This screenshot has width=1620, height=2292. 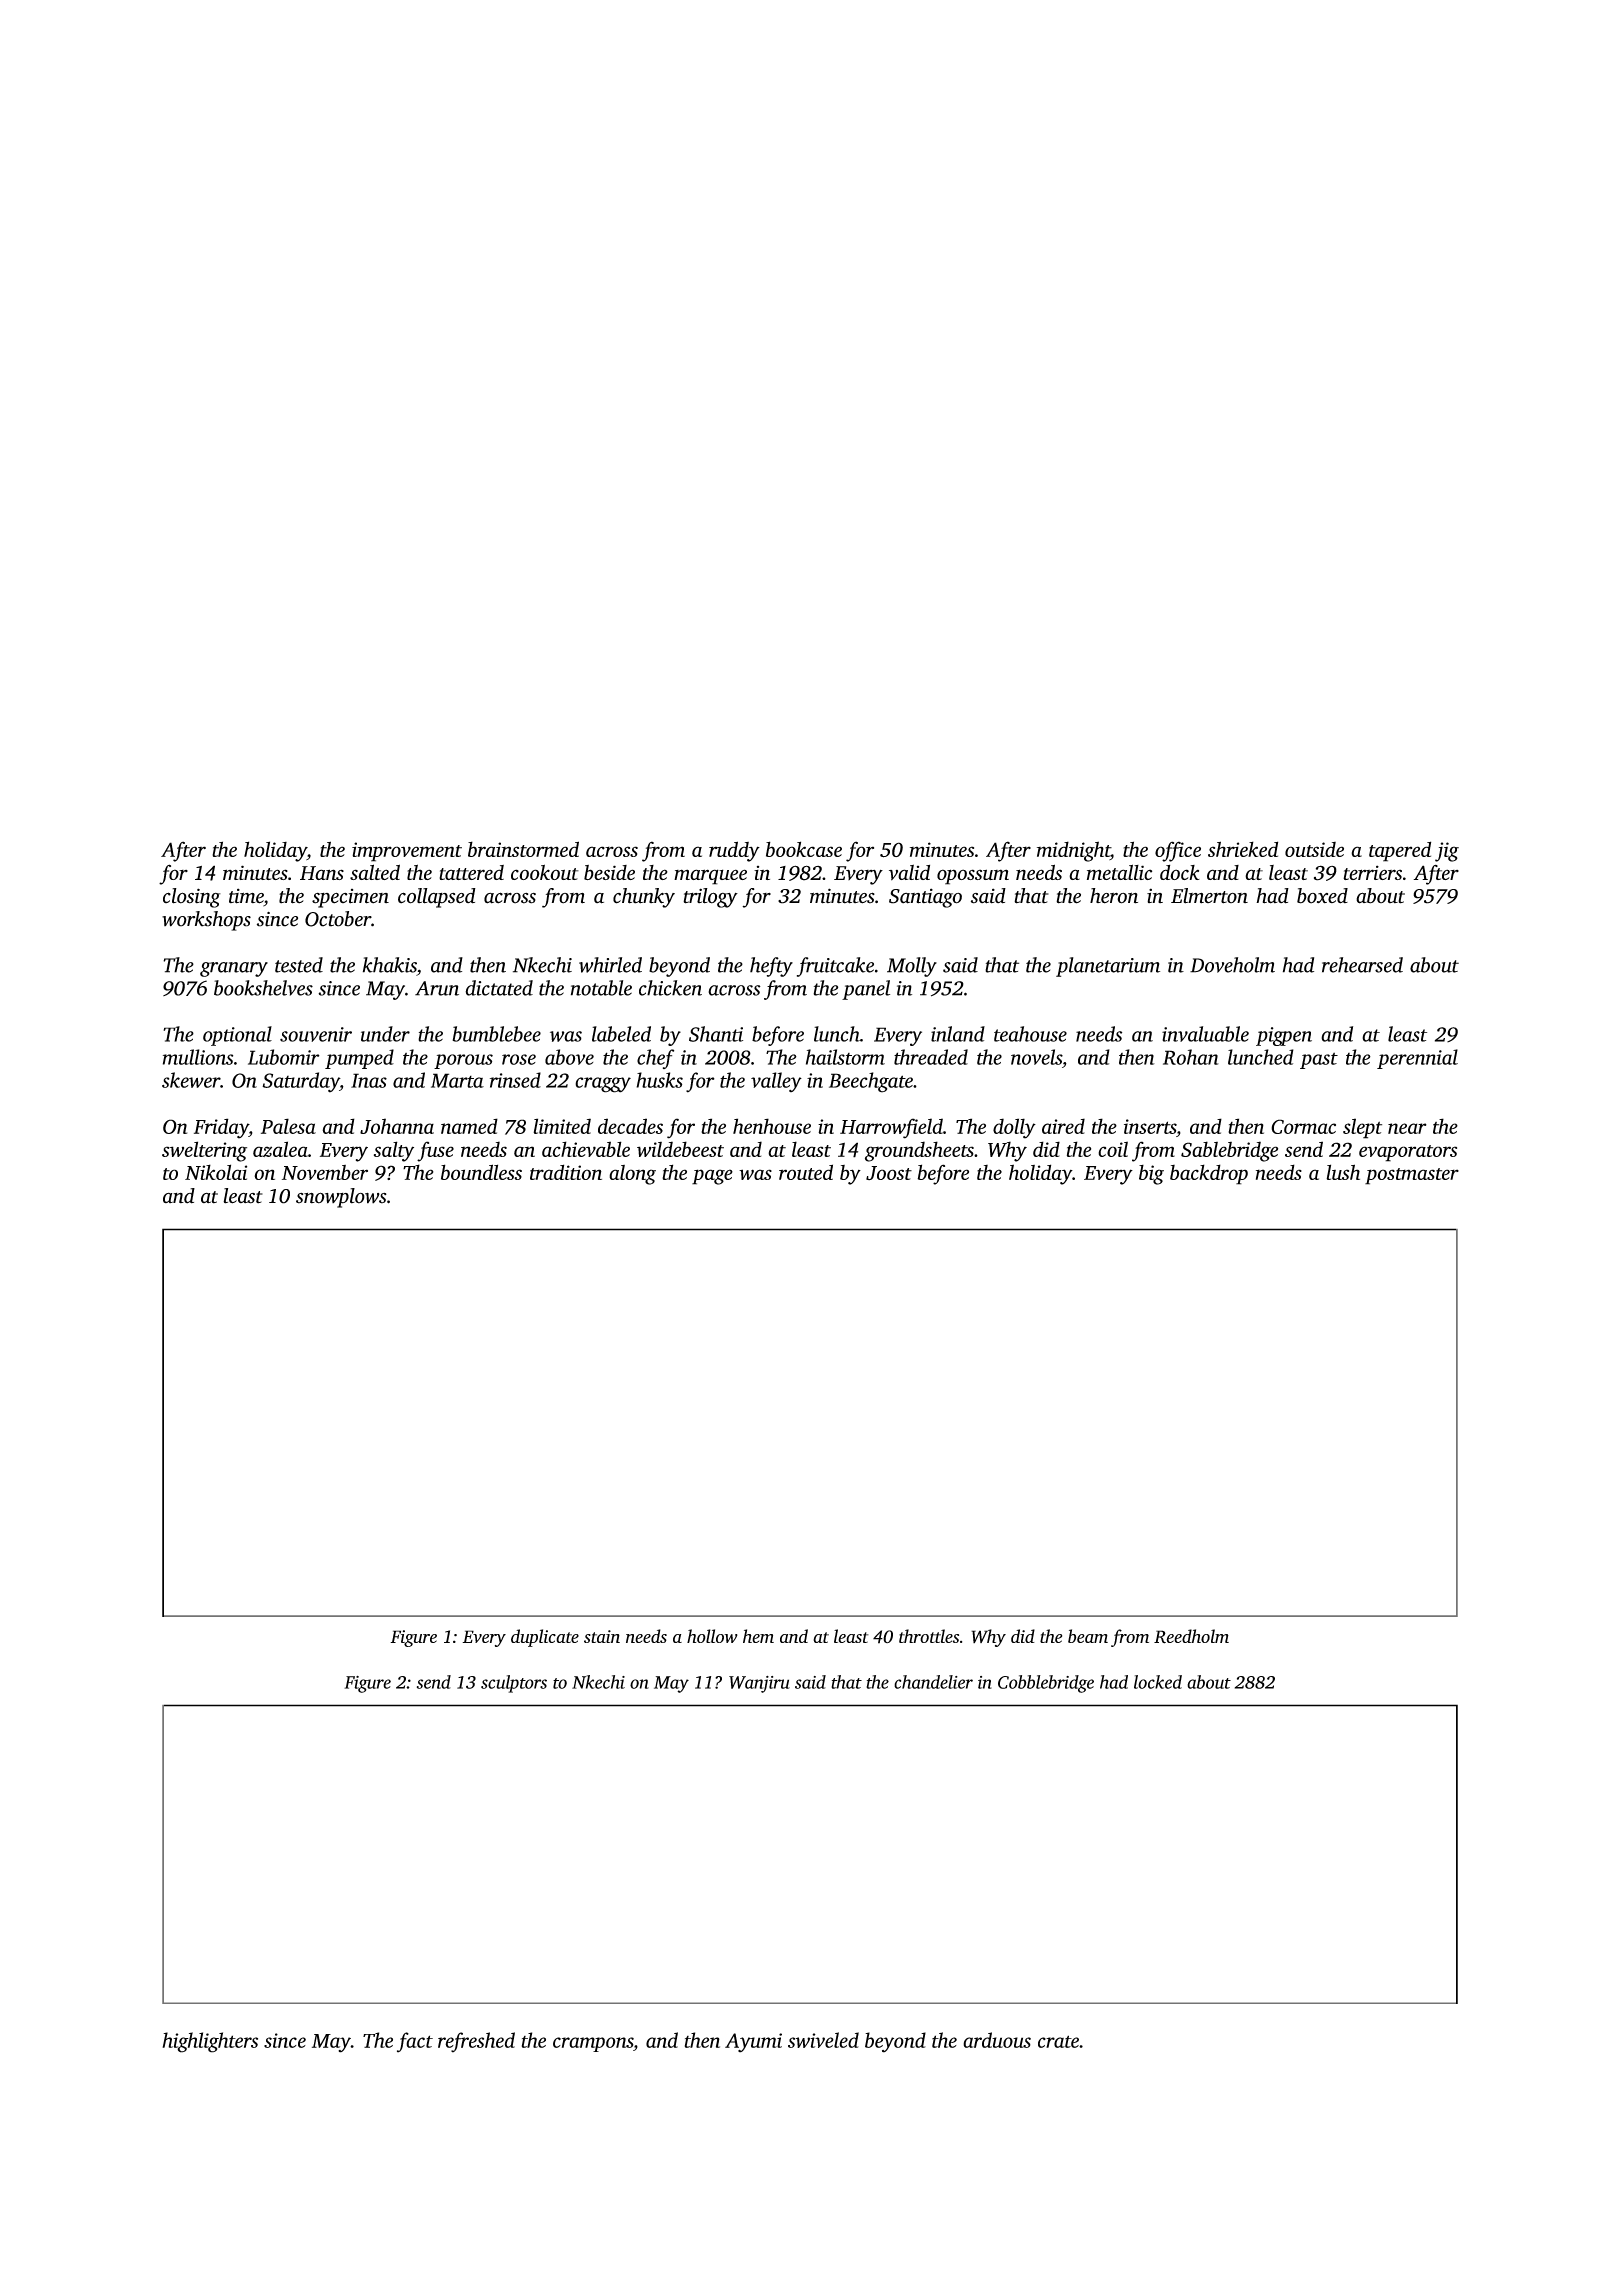 I want to click on duplicate, so click(x=545, y=1638).
